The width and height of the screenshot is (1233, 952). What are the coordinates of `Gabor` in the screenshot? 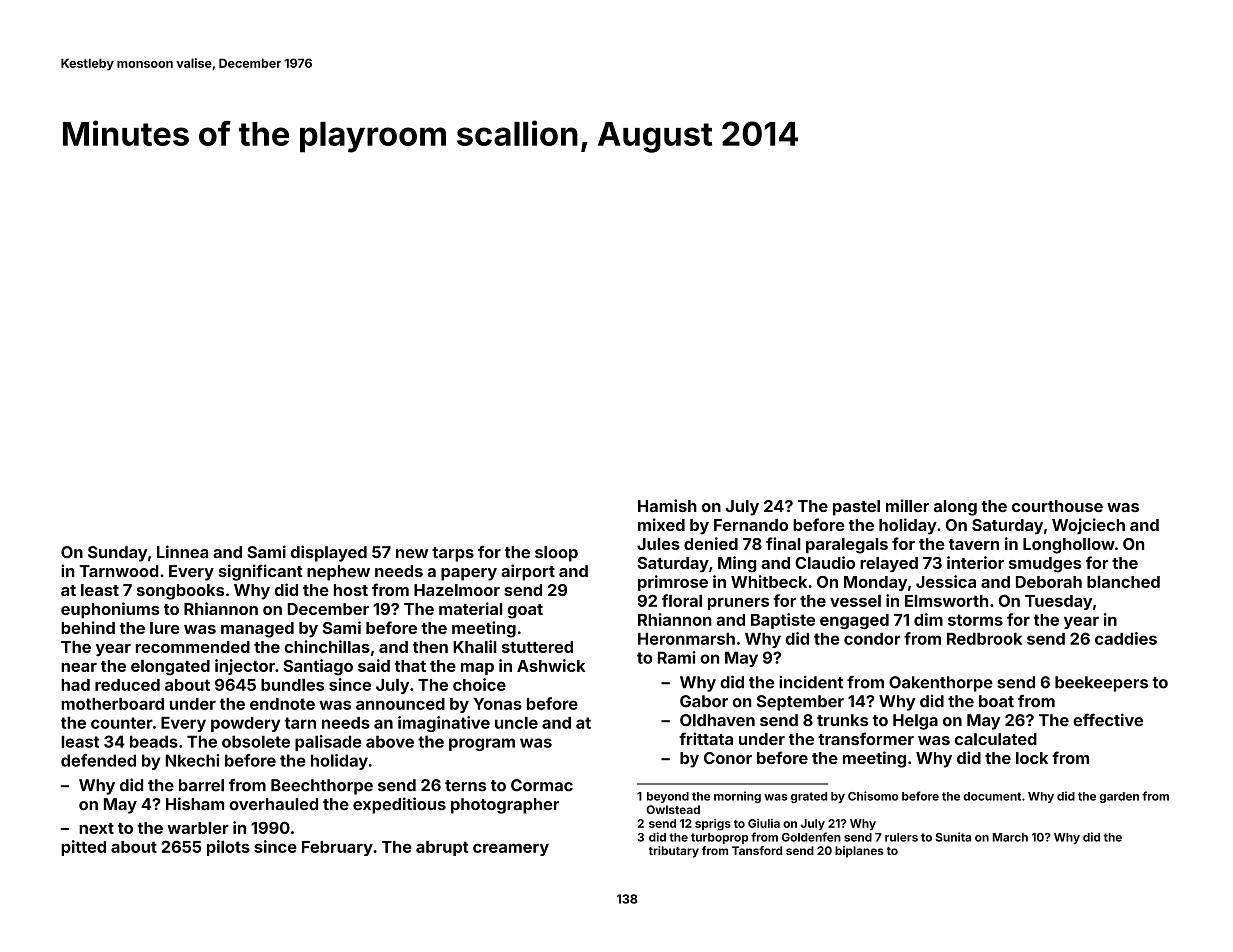 It's located at (704, 701).
